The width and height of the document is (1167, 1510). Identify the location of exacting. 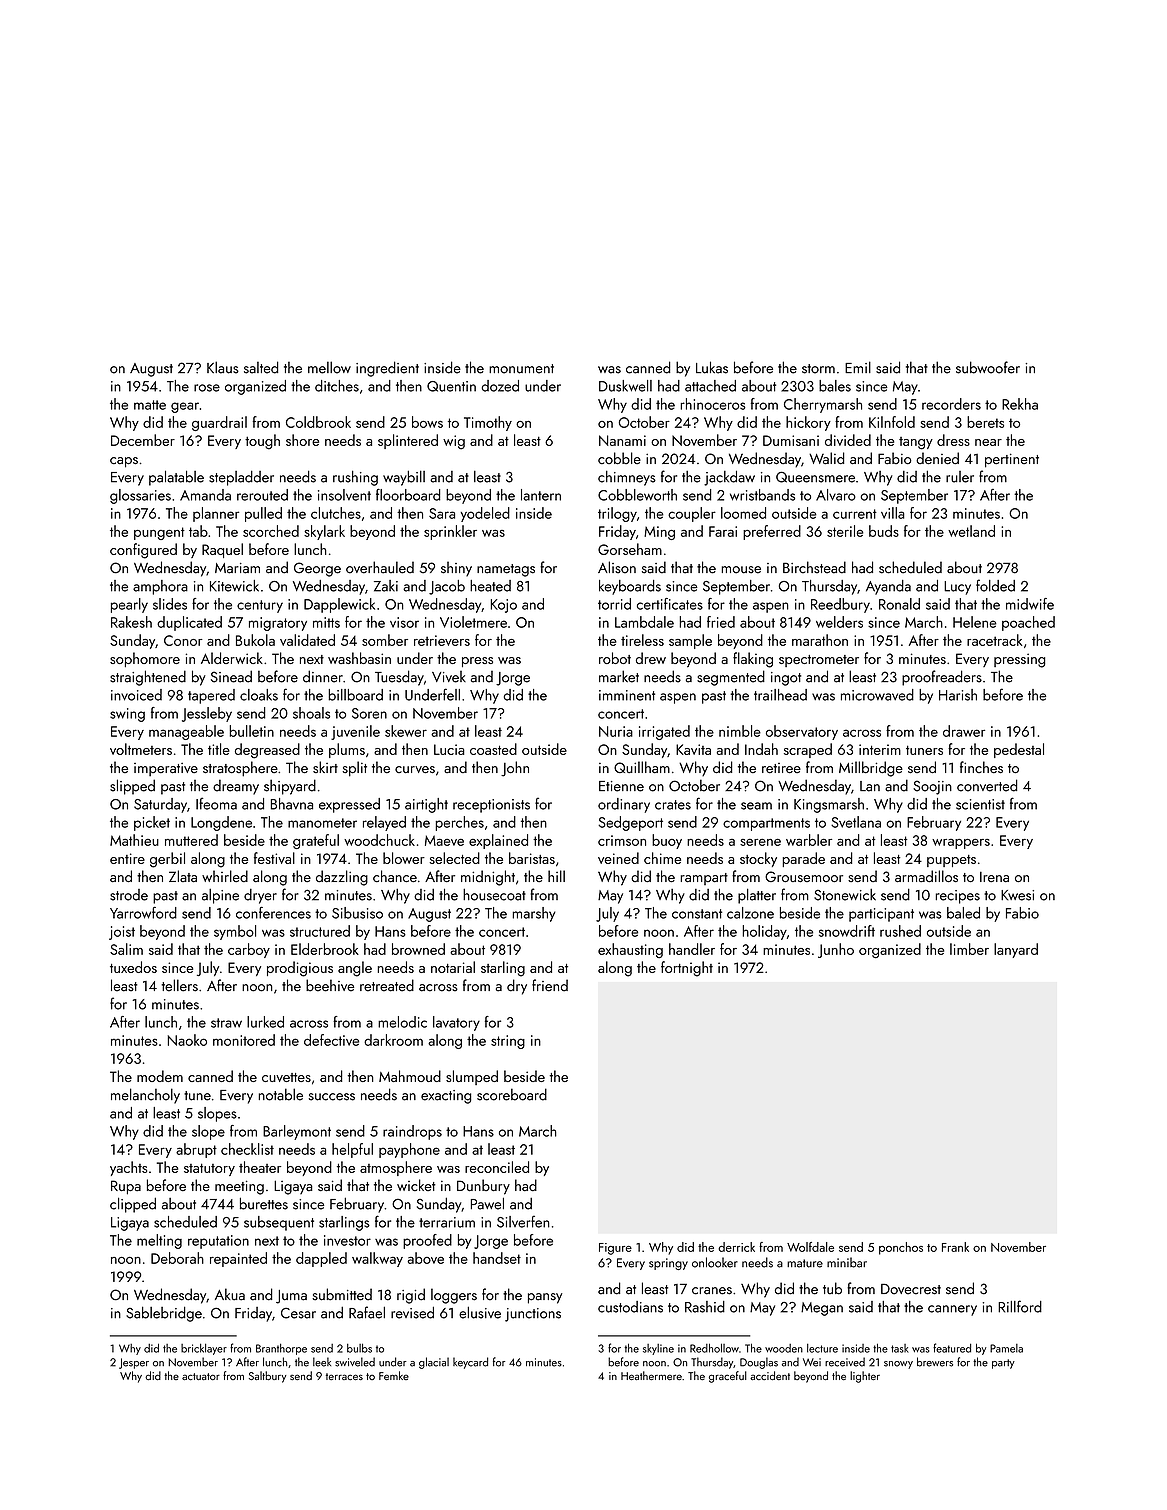
(446, 1097).
